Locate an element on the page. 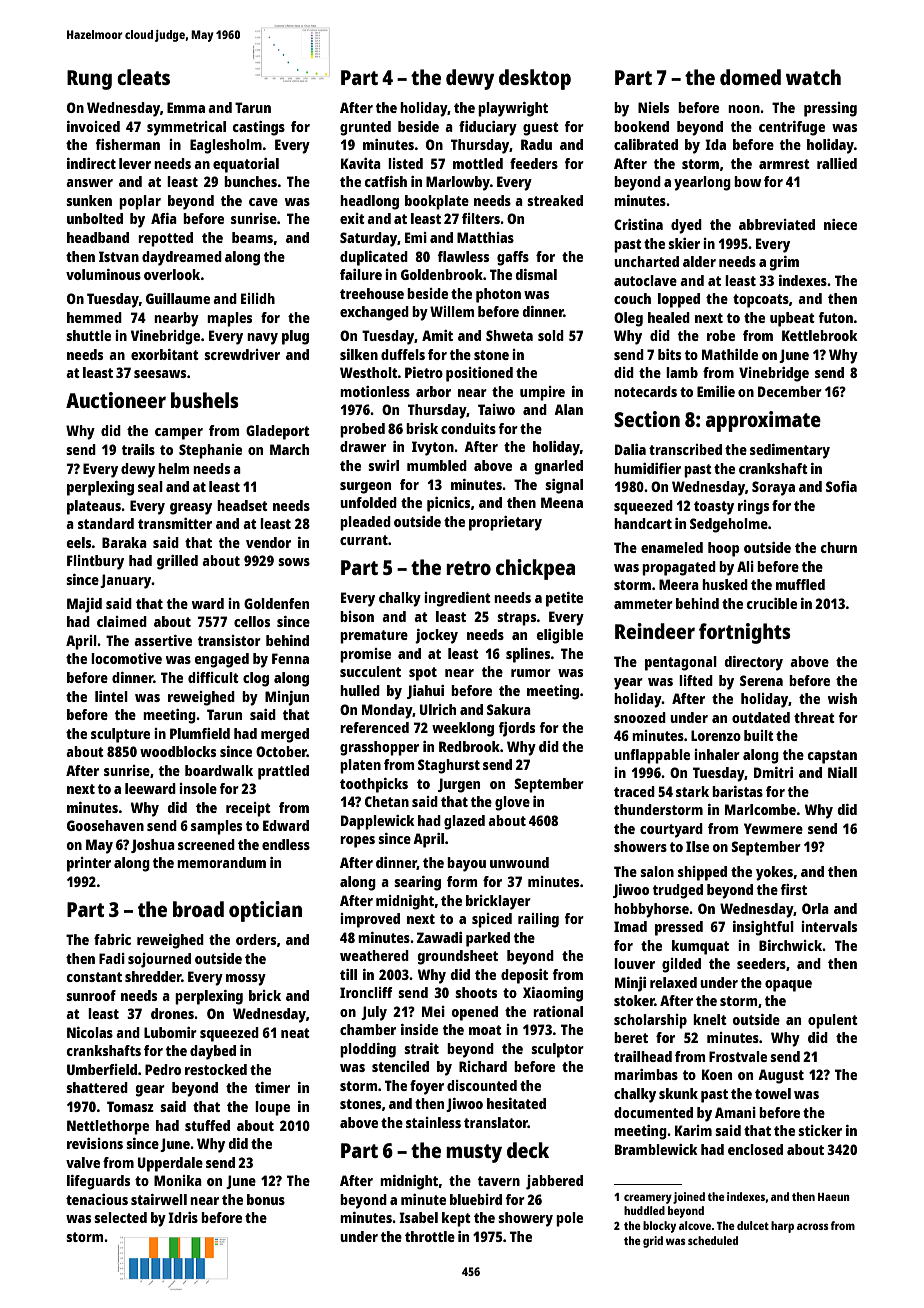 The image size is (924, 1308). desktop is located at coordinates (535, 79).
